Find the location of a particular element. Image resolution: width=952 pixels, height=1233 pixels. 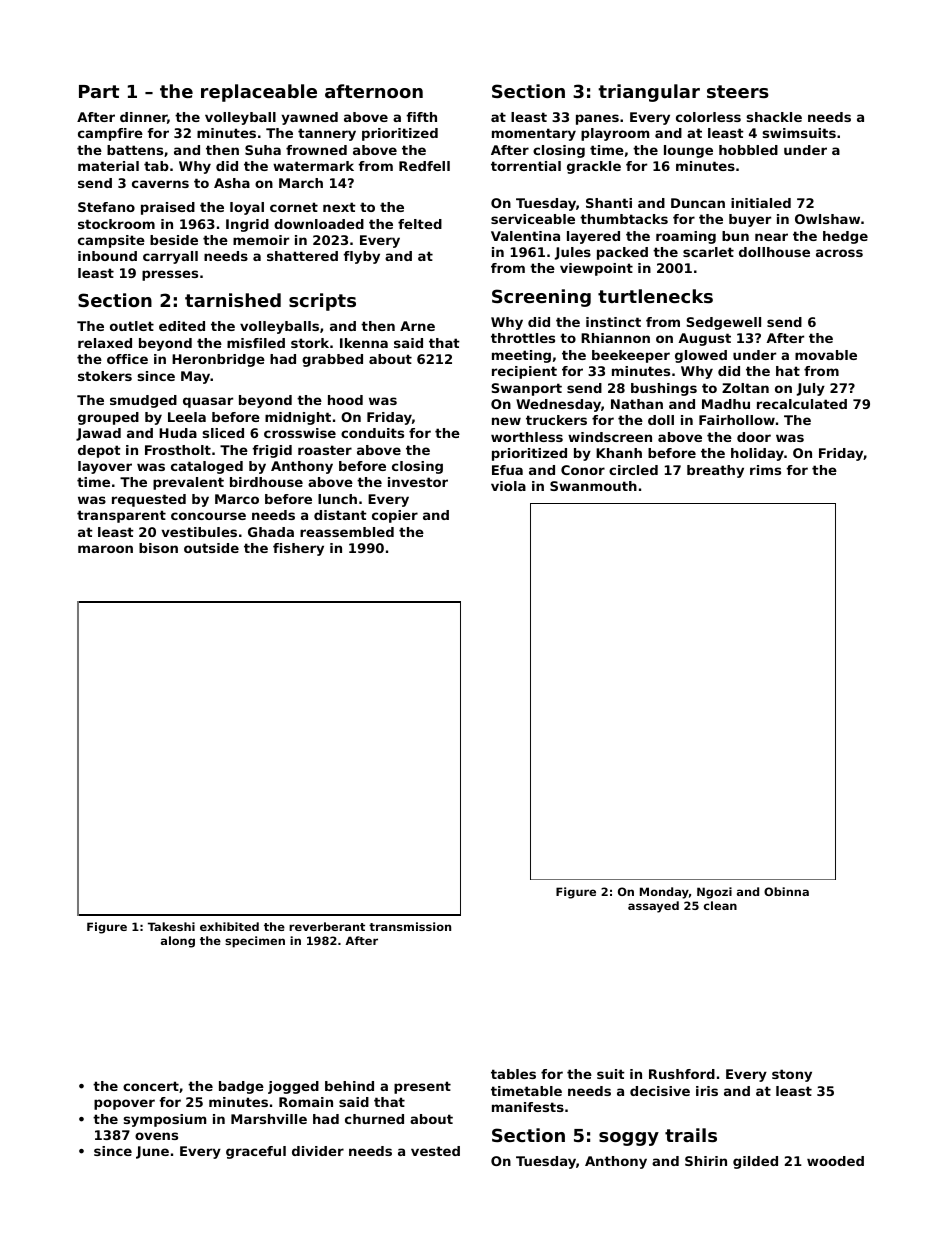

soggy is located at coordinates (629, 1139).
